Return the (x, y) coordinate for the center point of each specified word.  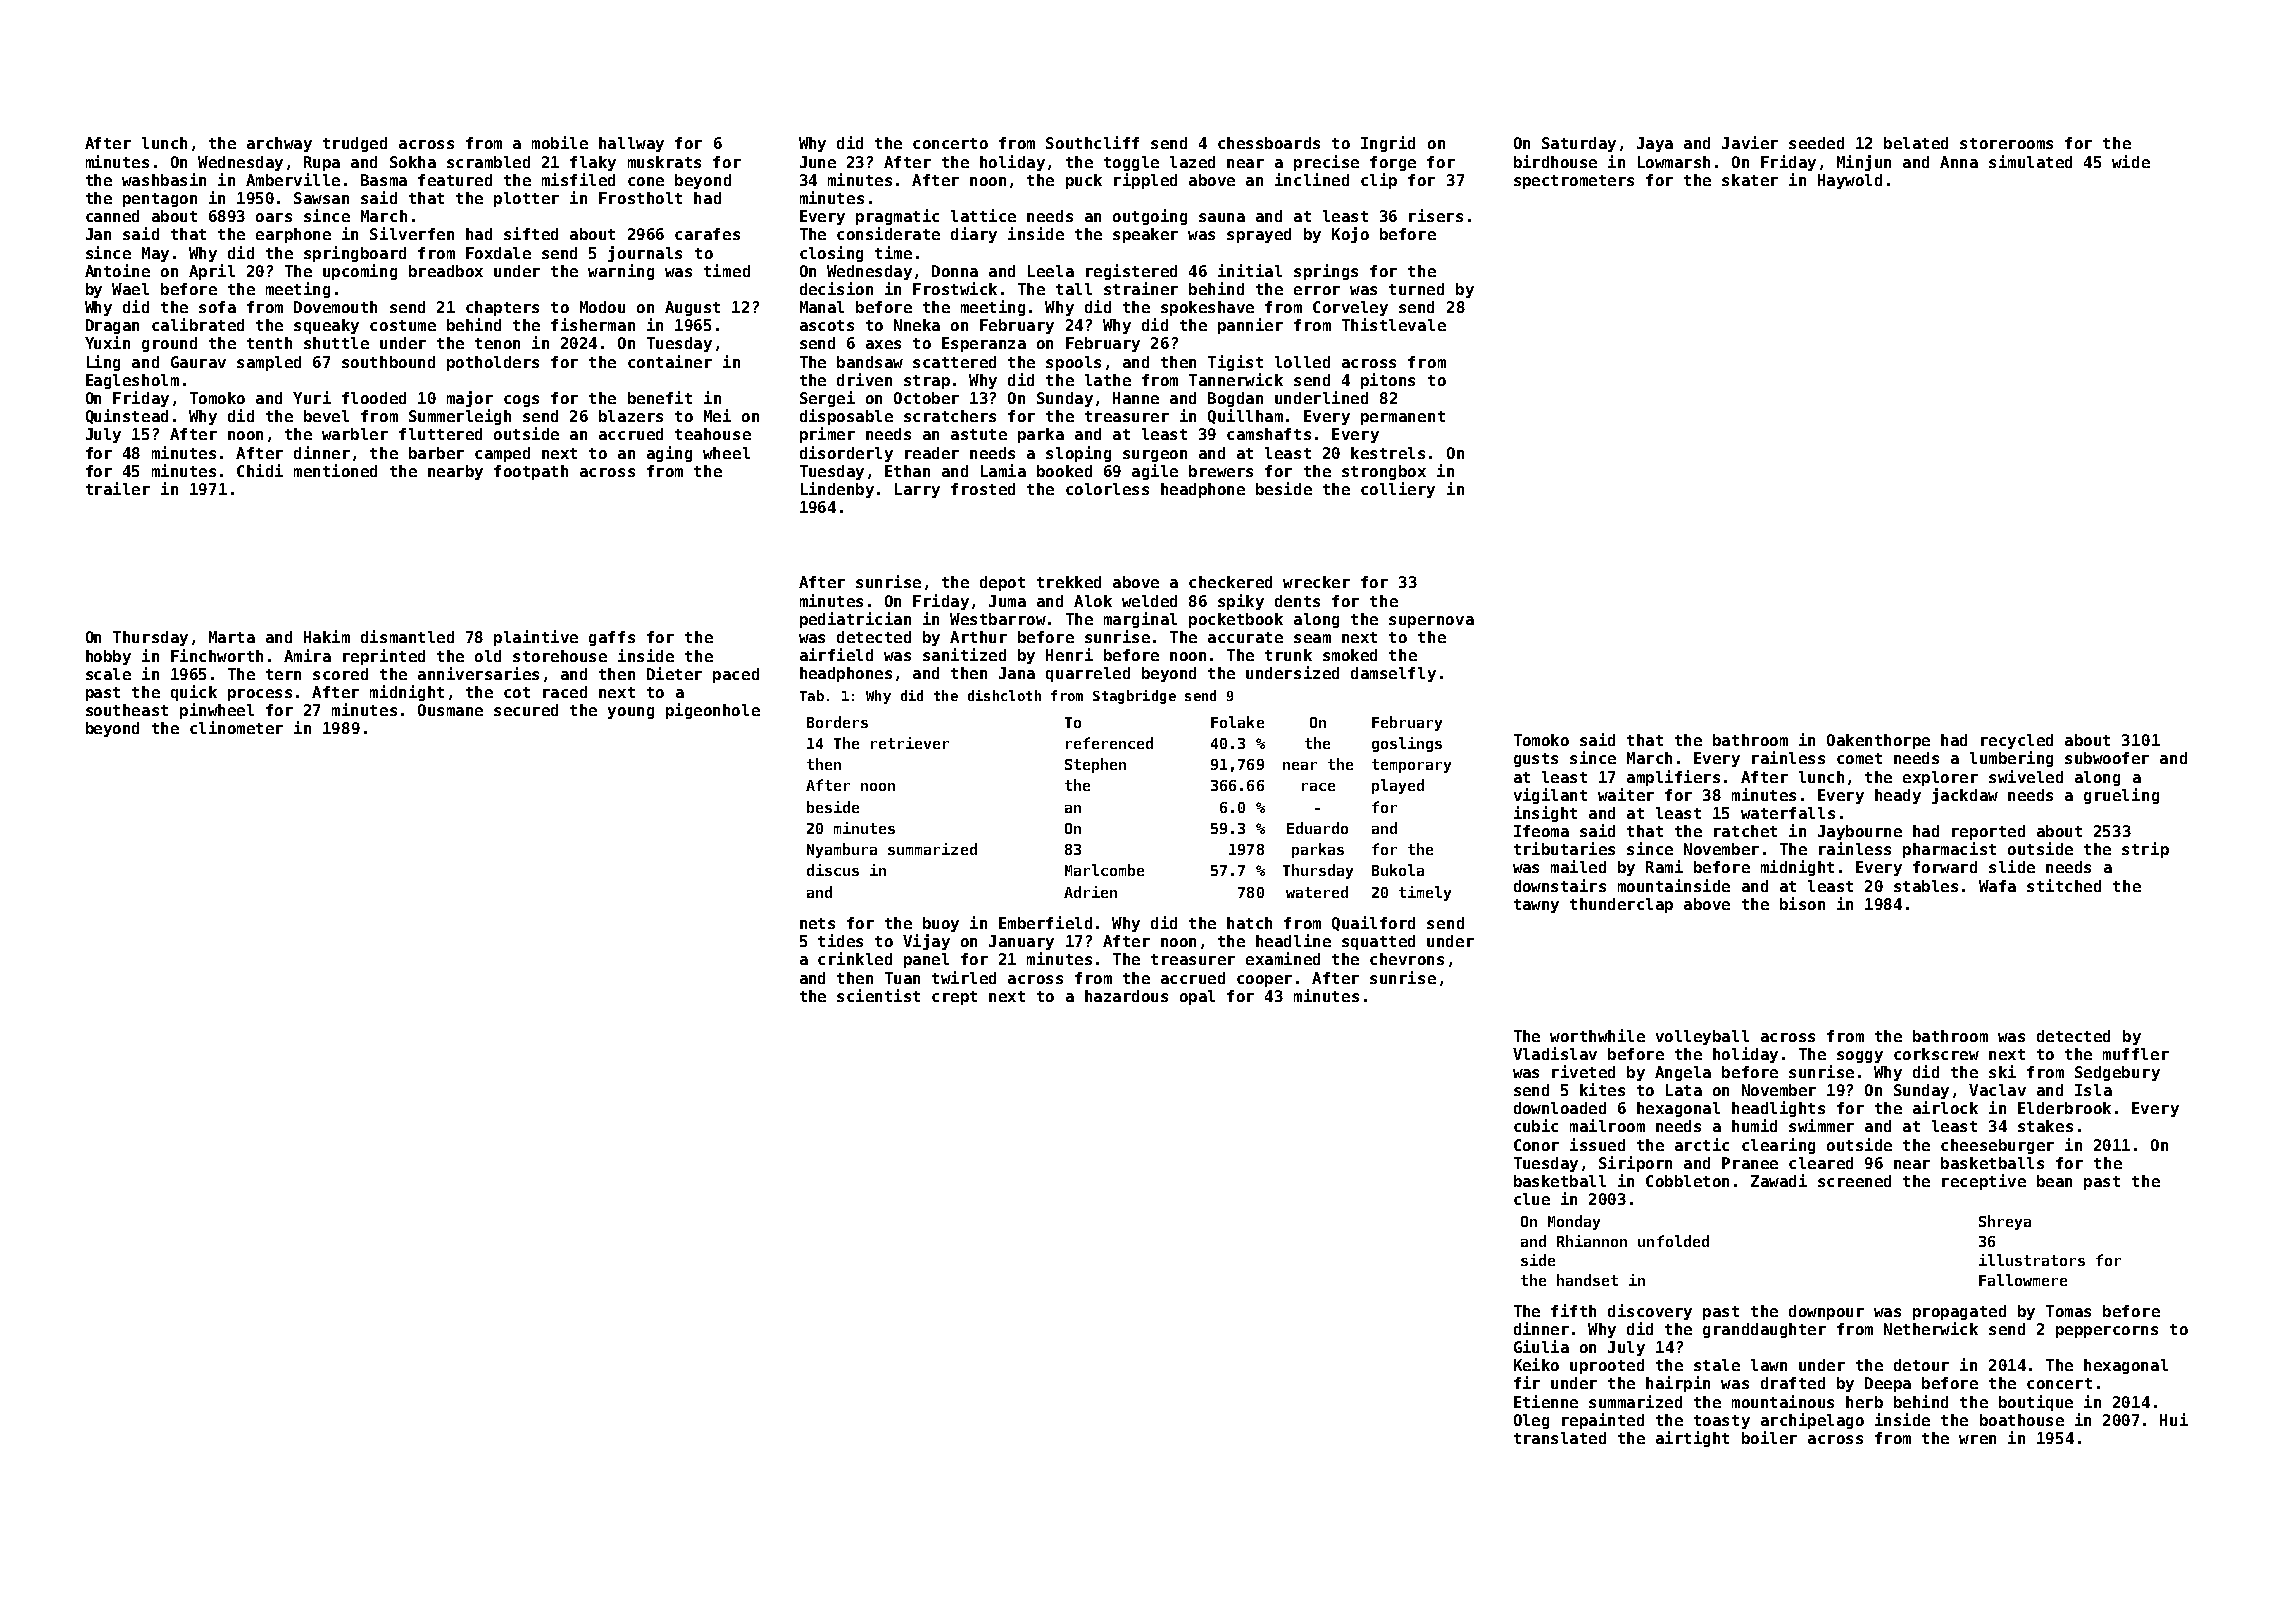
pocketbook (1236, 620)
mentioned (335, 470)
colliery (1398, 490)
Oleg (1531, 1421)
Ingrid (1388, 144)
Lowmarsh (1674, 162)
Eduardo (1317, 828)
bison (1802, 903)
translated (1560, 1438)
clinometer (236, 727)
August (692, 308)
